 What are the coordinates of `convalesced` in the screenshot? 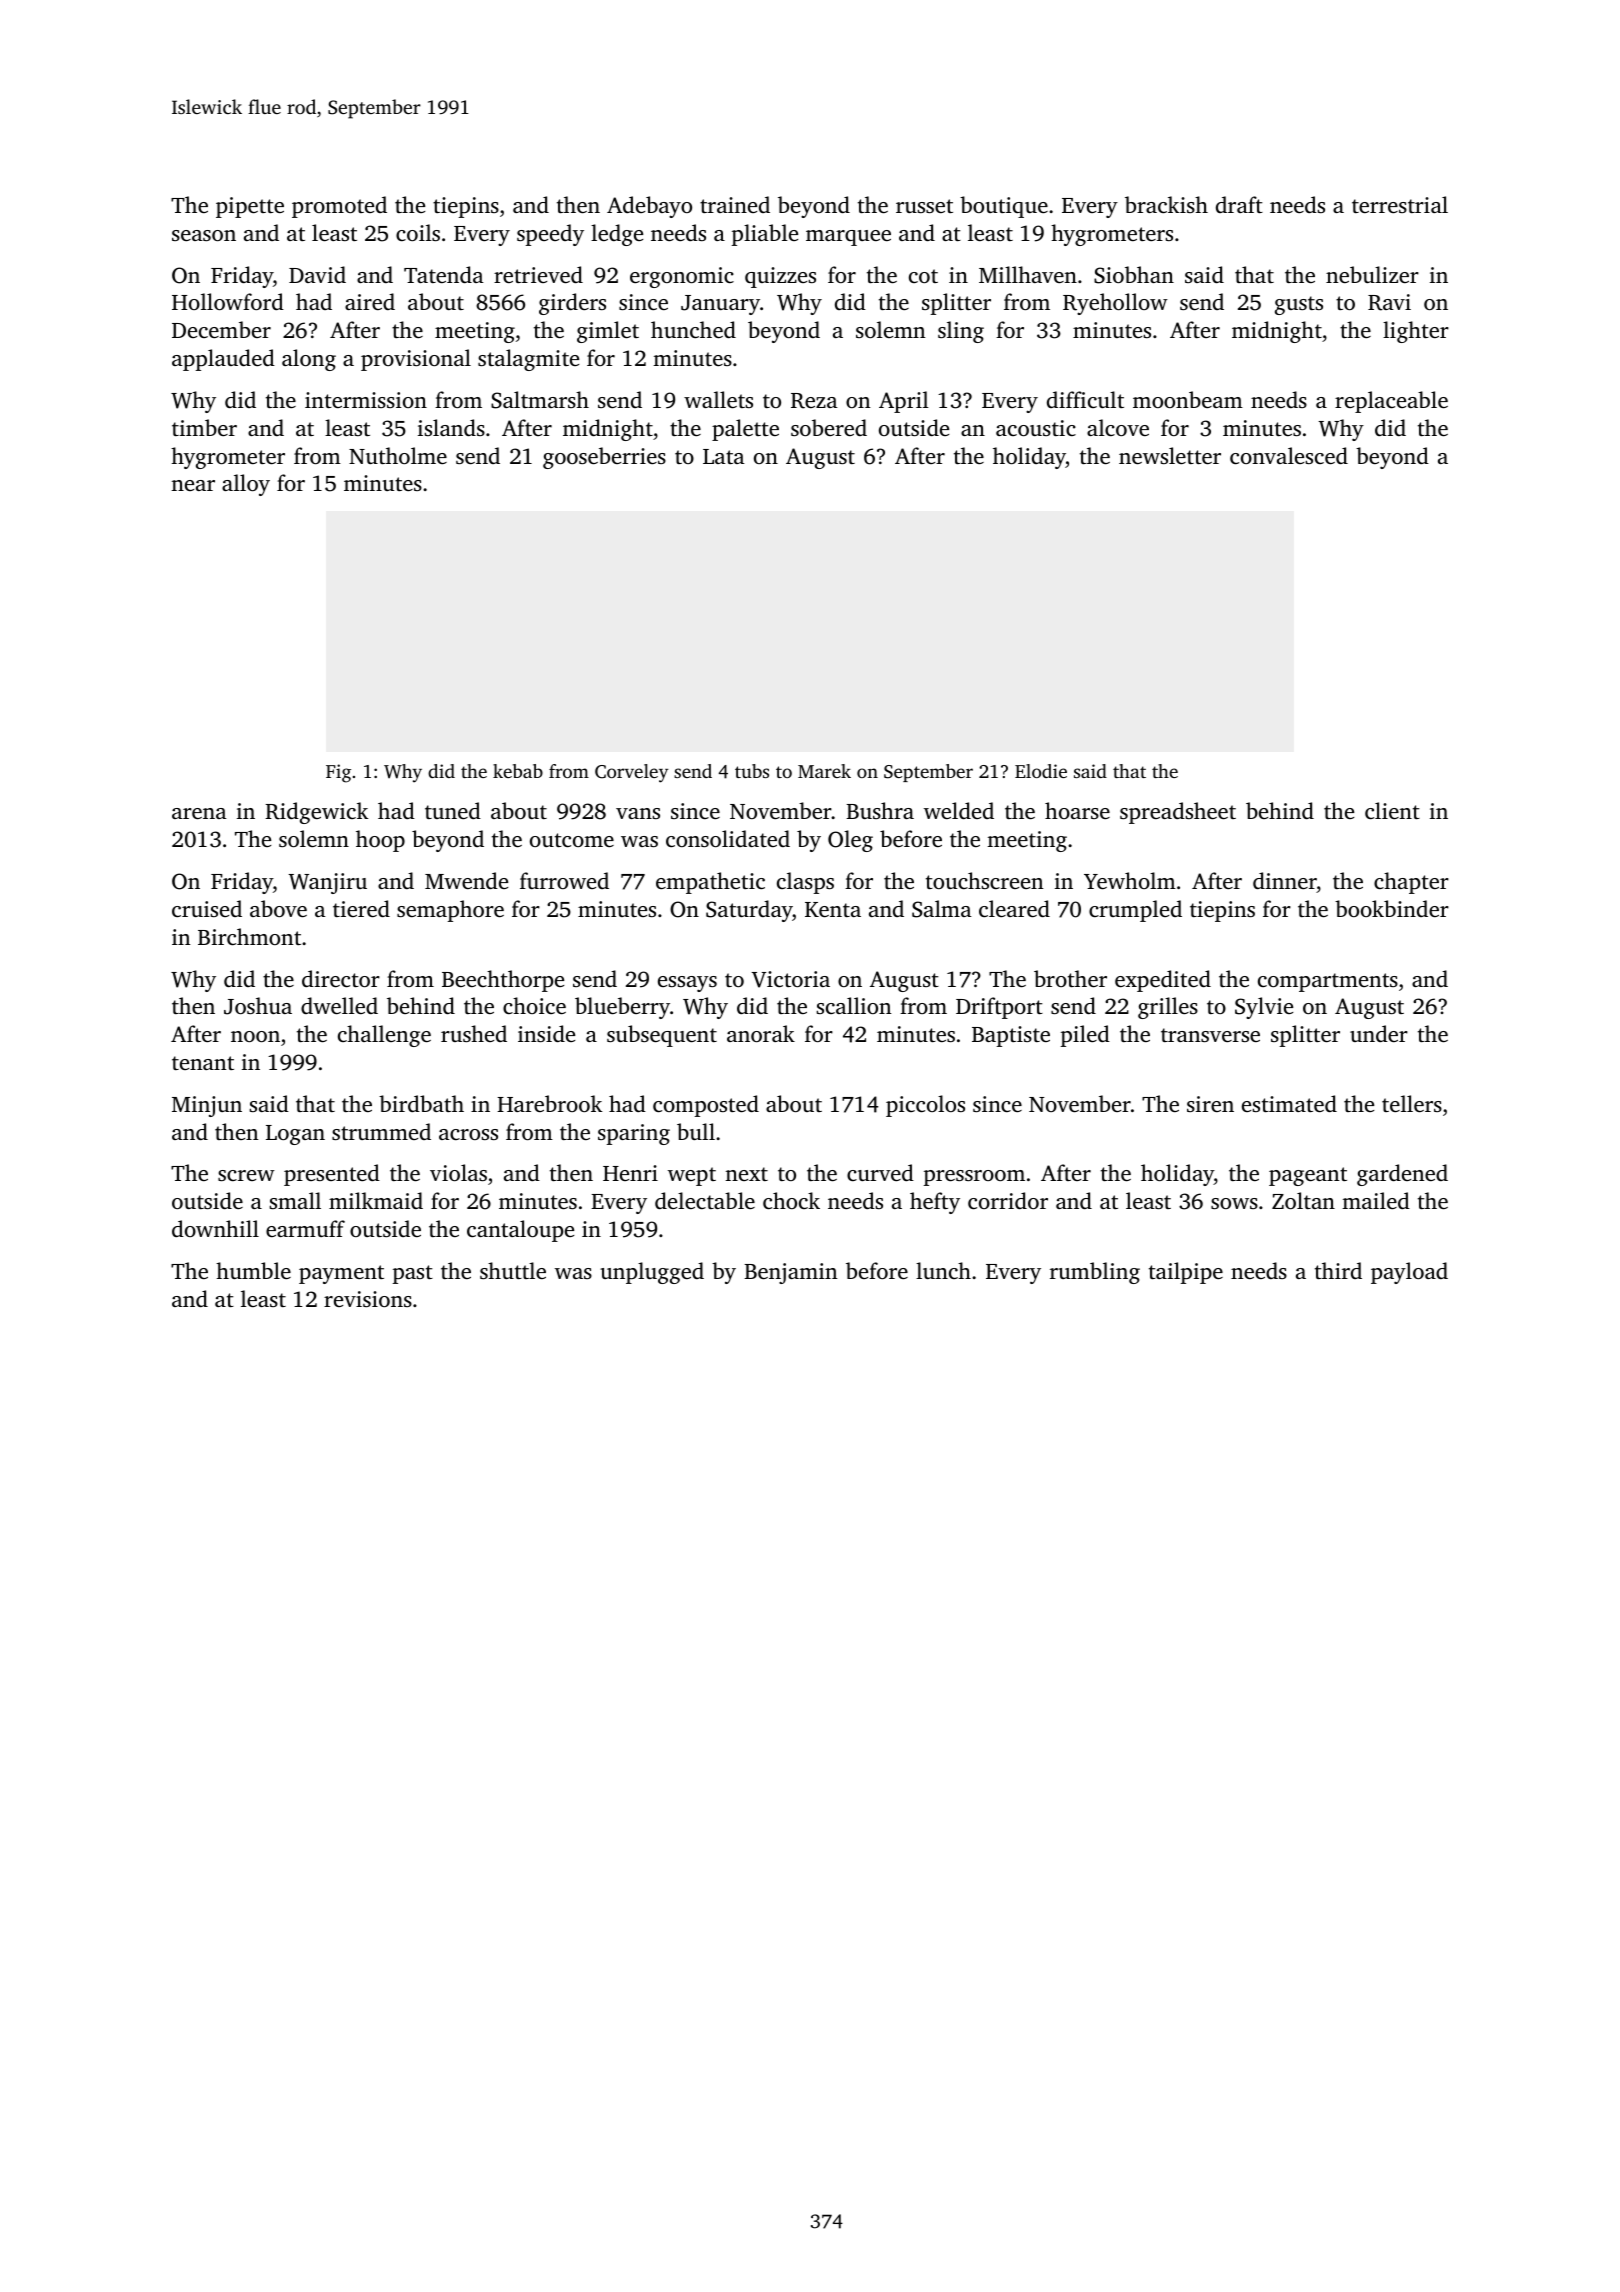 It's located at (1289, 455).
